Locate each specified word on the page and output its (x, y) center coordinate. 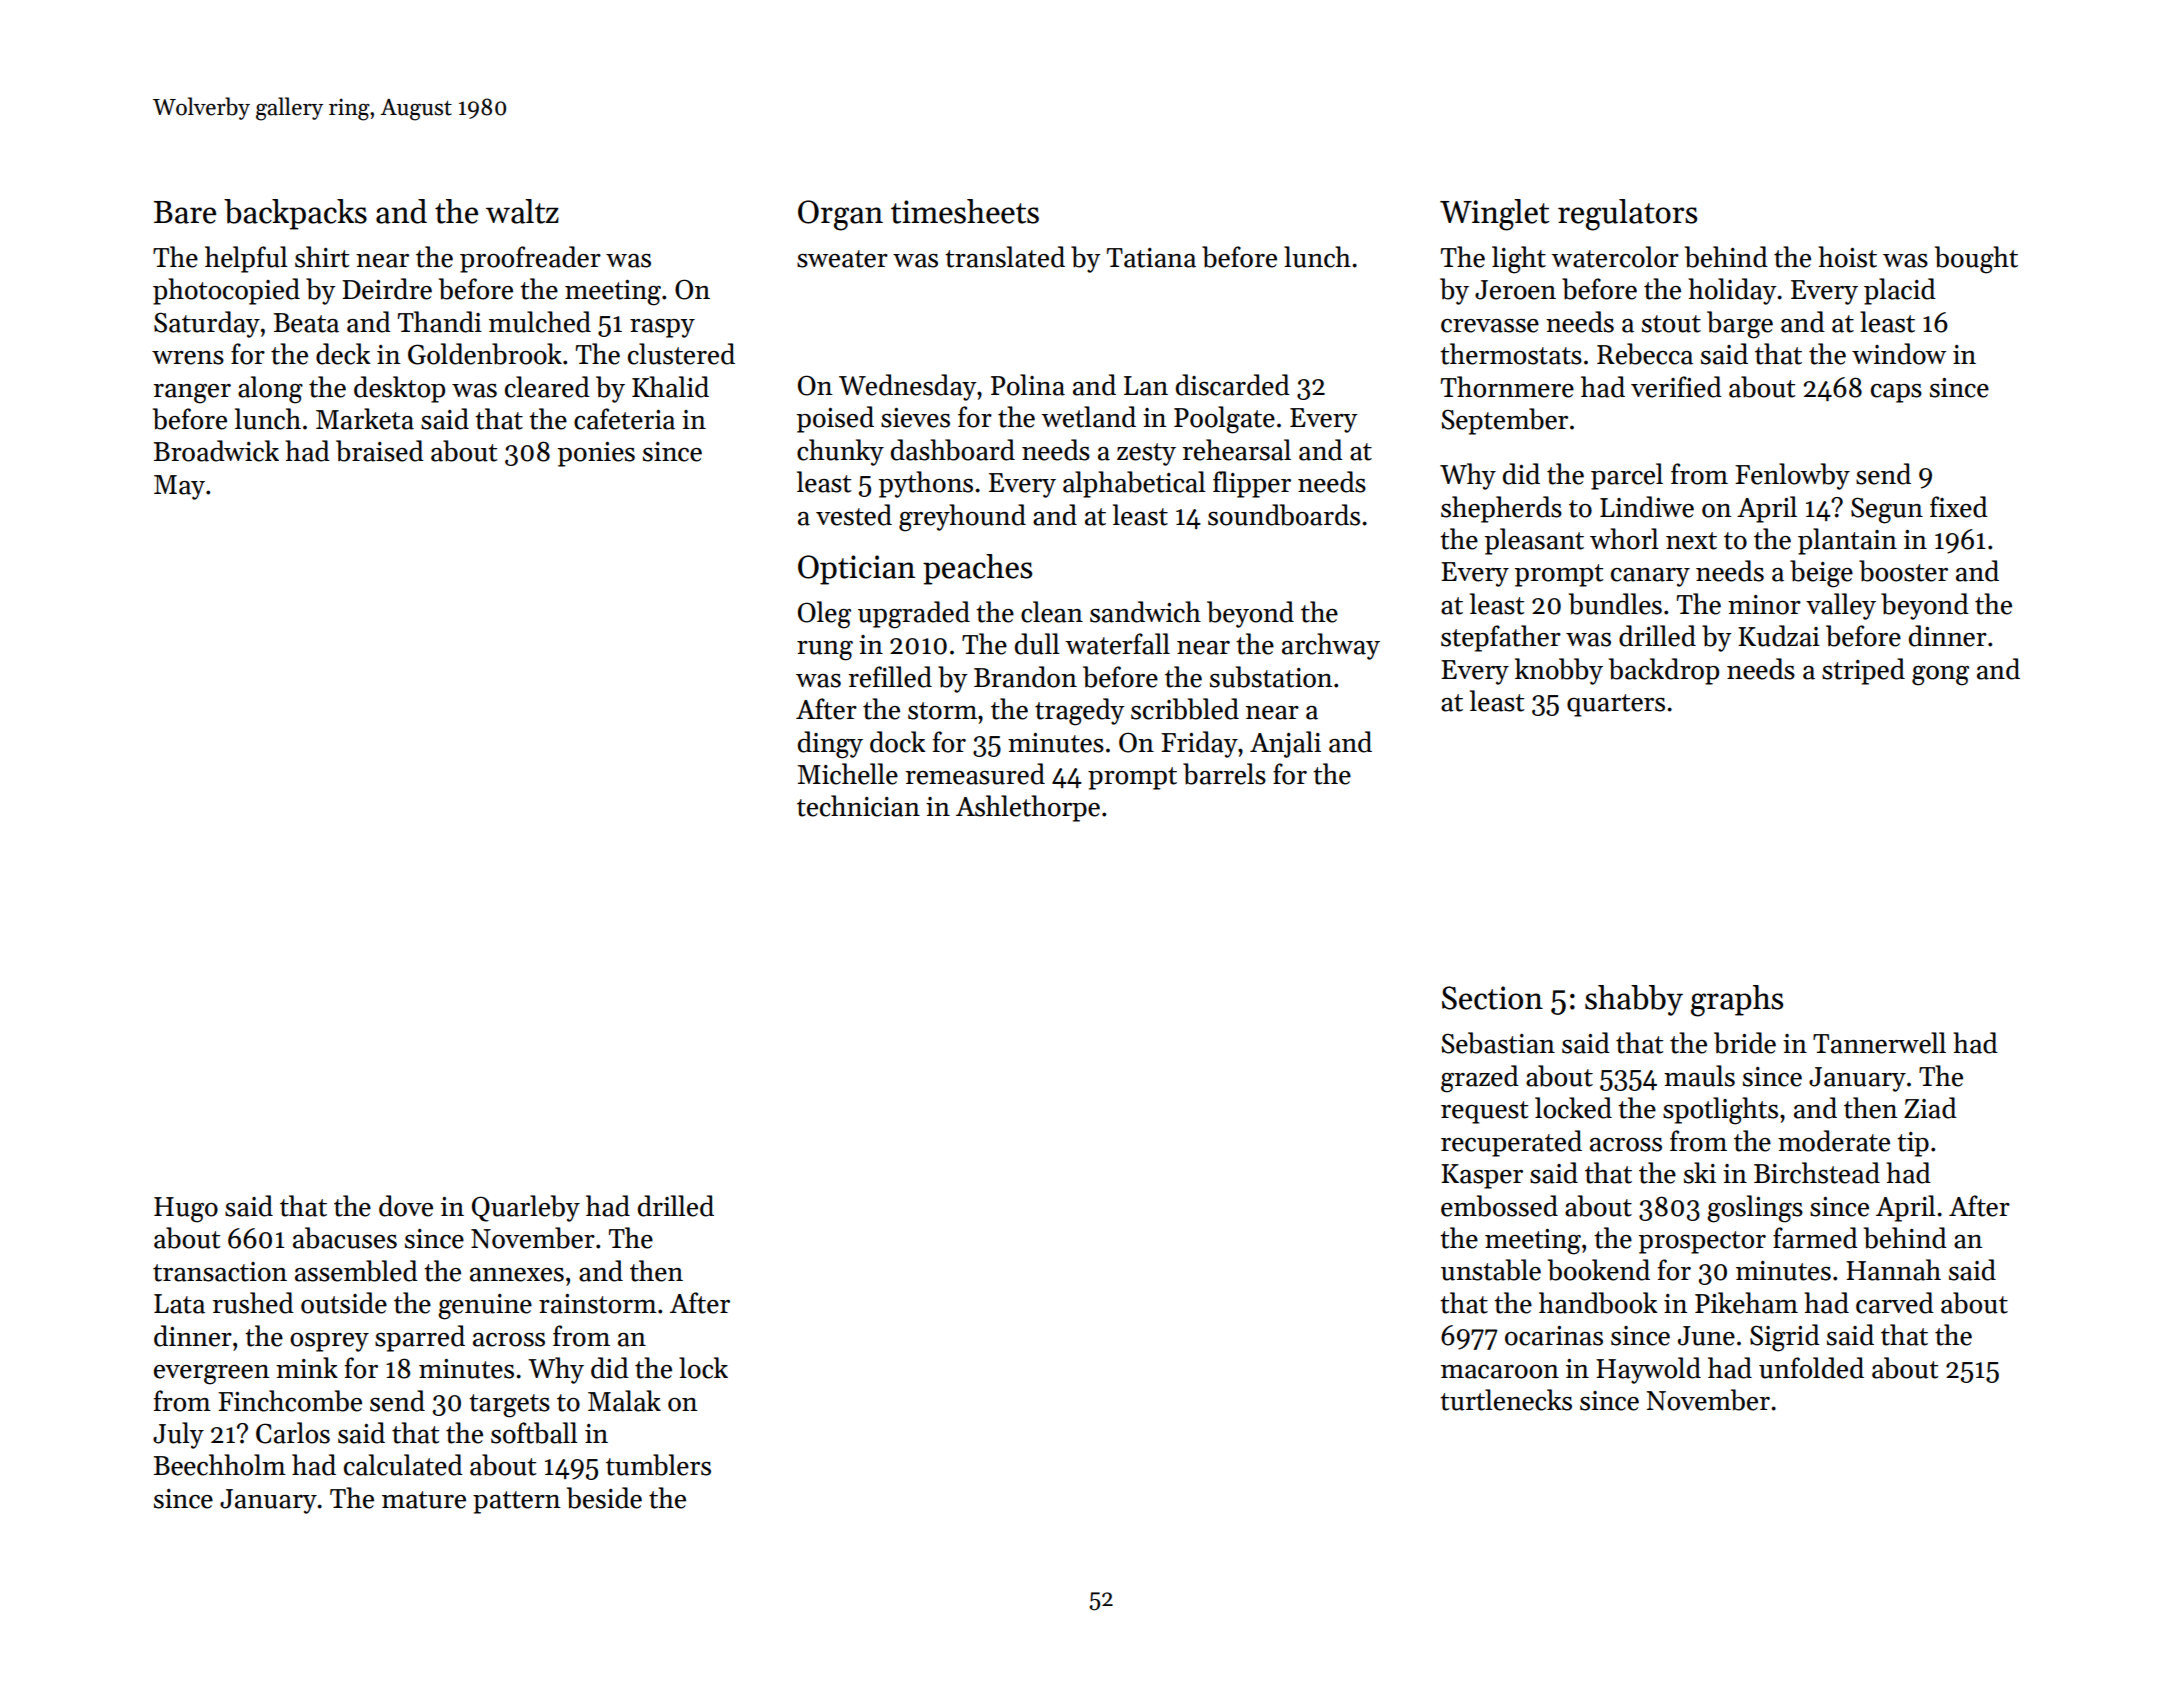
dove (406, 1206)
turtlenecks (1506, 1400)
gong (1940, 676)
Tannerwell (1879, 1043)
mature (424, 1500)
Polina (1028, 385)
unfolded (1811, 1368)
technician (858, 806)
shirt (322, 257)
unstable (1491, 1270)
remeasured (975, 774)
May (179, 487)
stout (1671, 324)
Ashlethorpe (1028, 808)
